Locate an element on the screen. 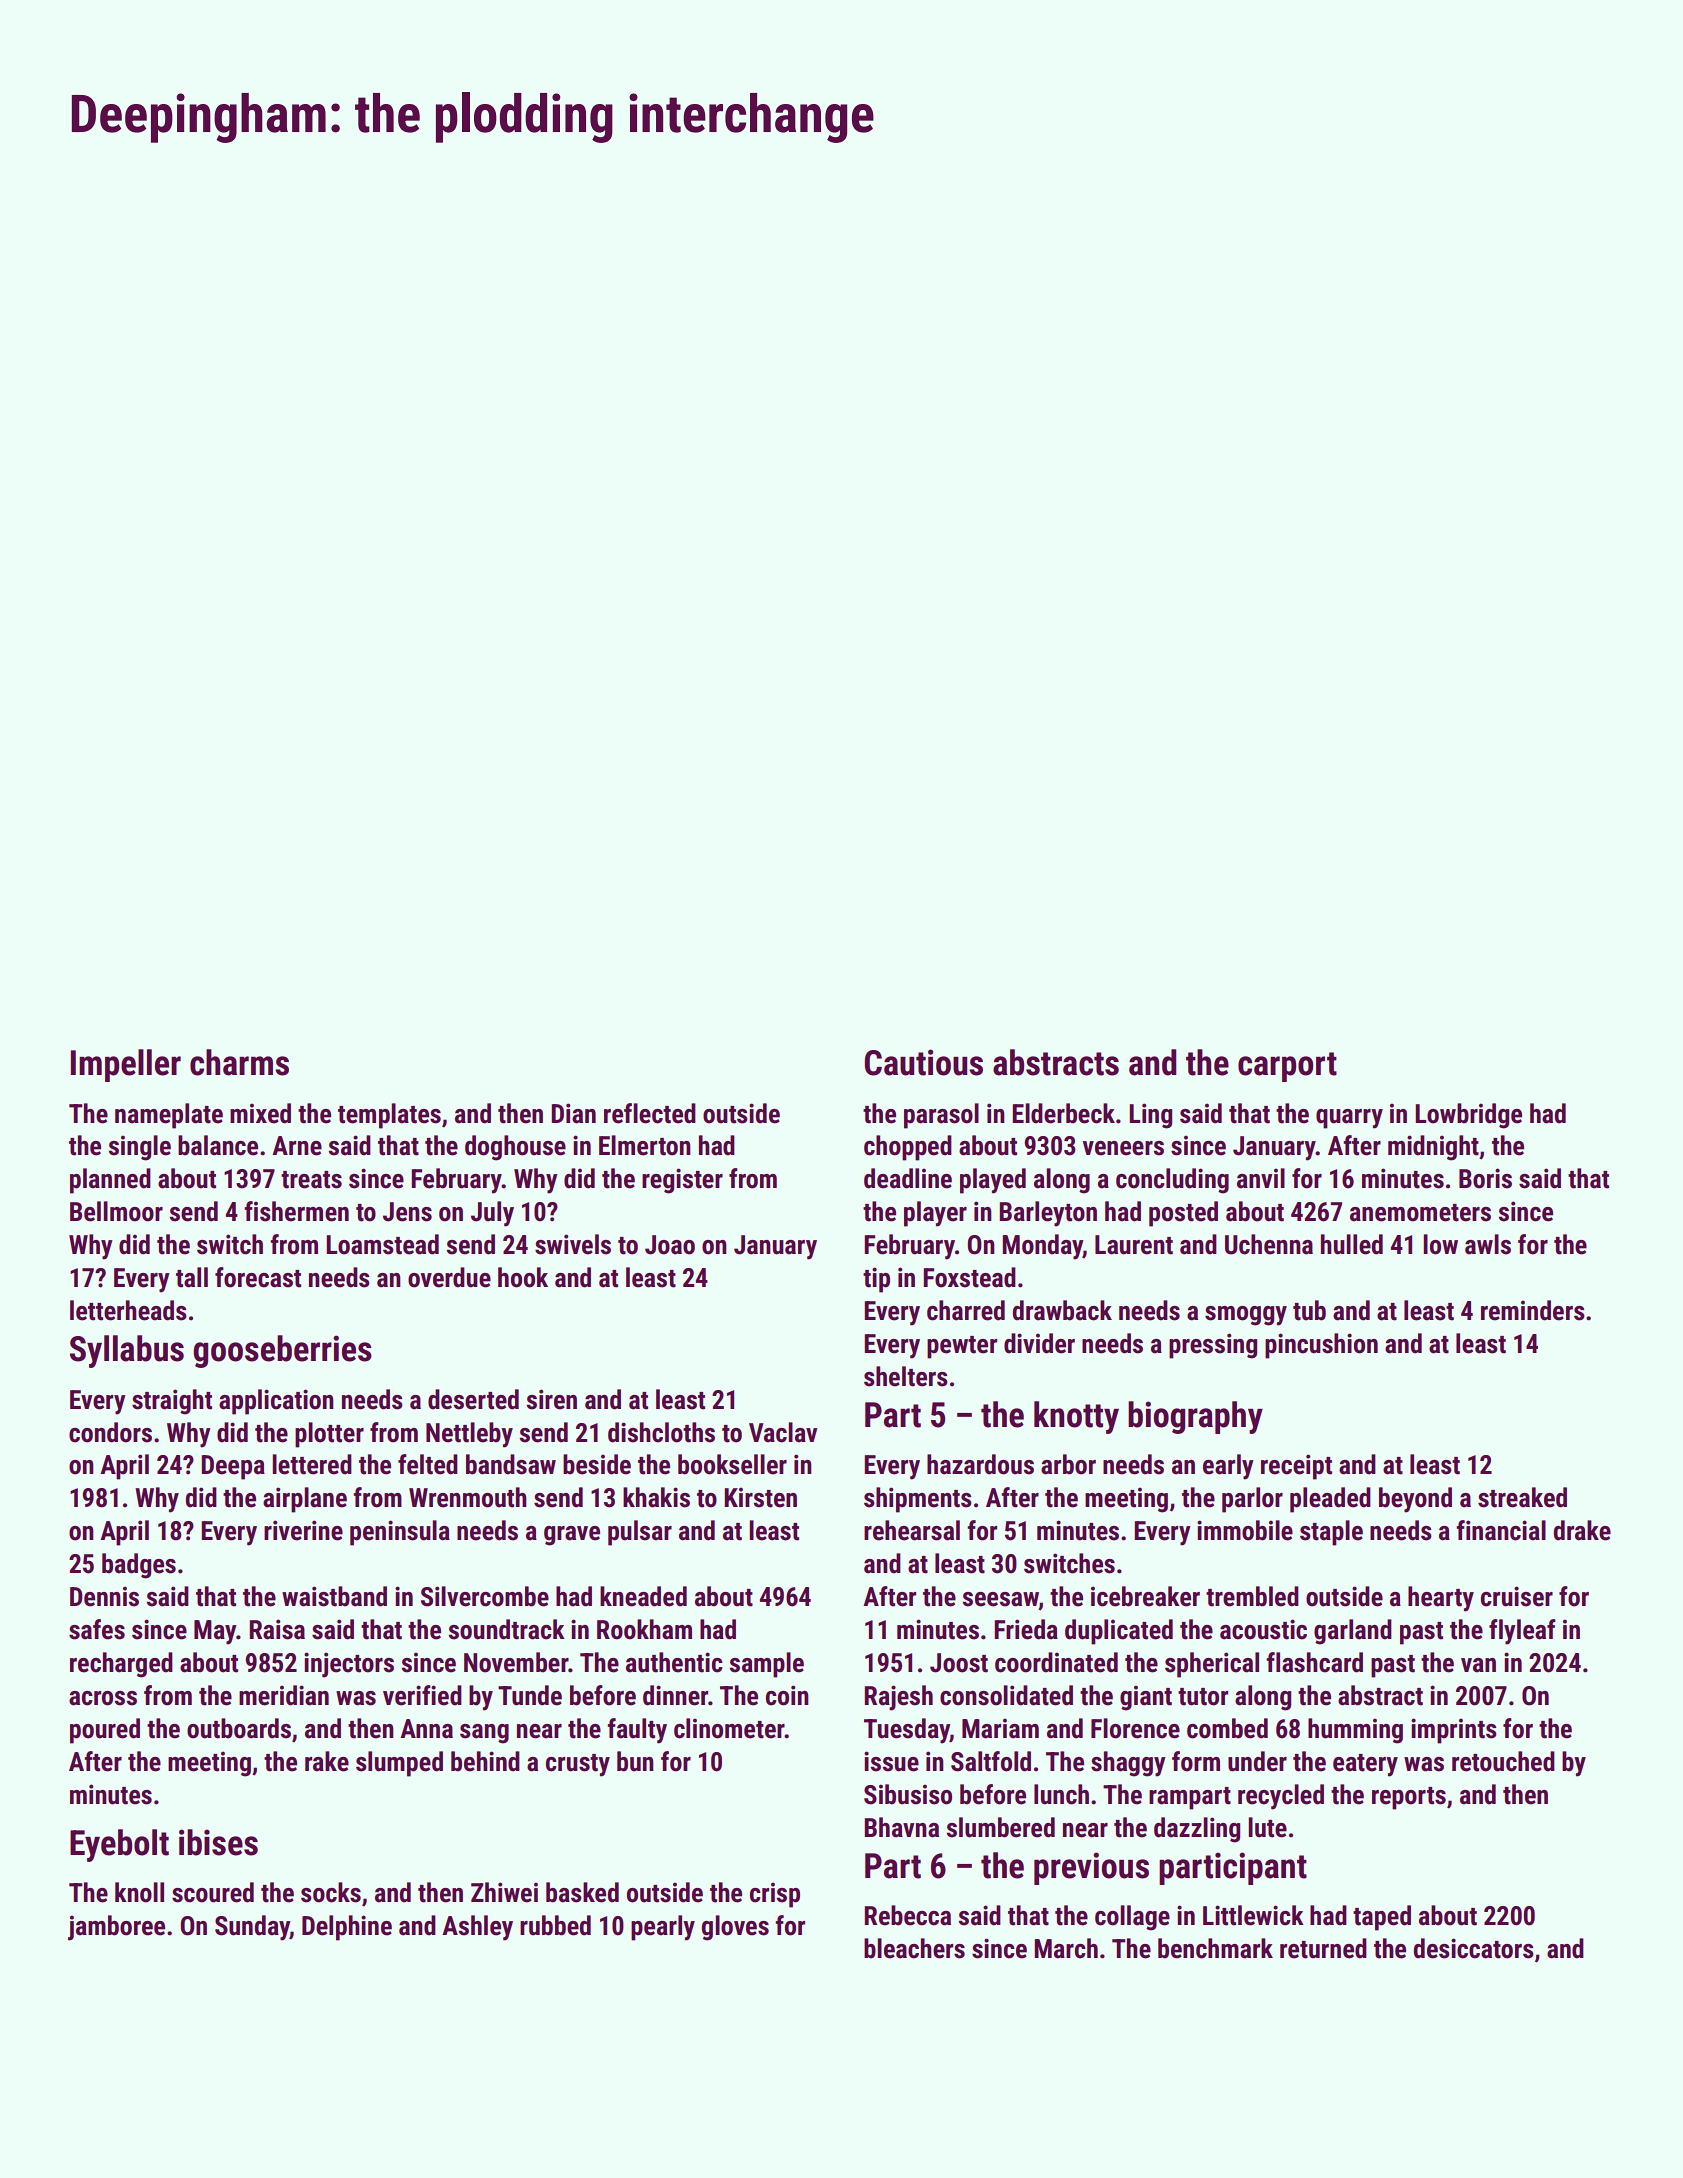 This screenshot has width=1683, height=2178. behind is located at coordinates (485, 1761).
